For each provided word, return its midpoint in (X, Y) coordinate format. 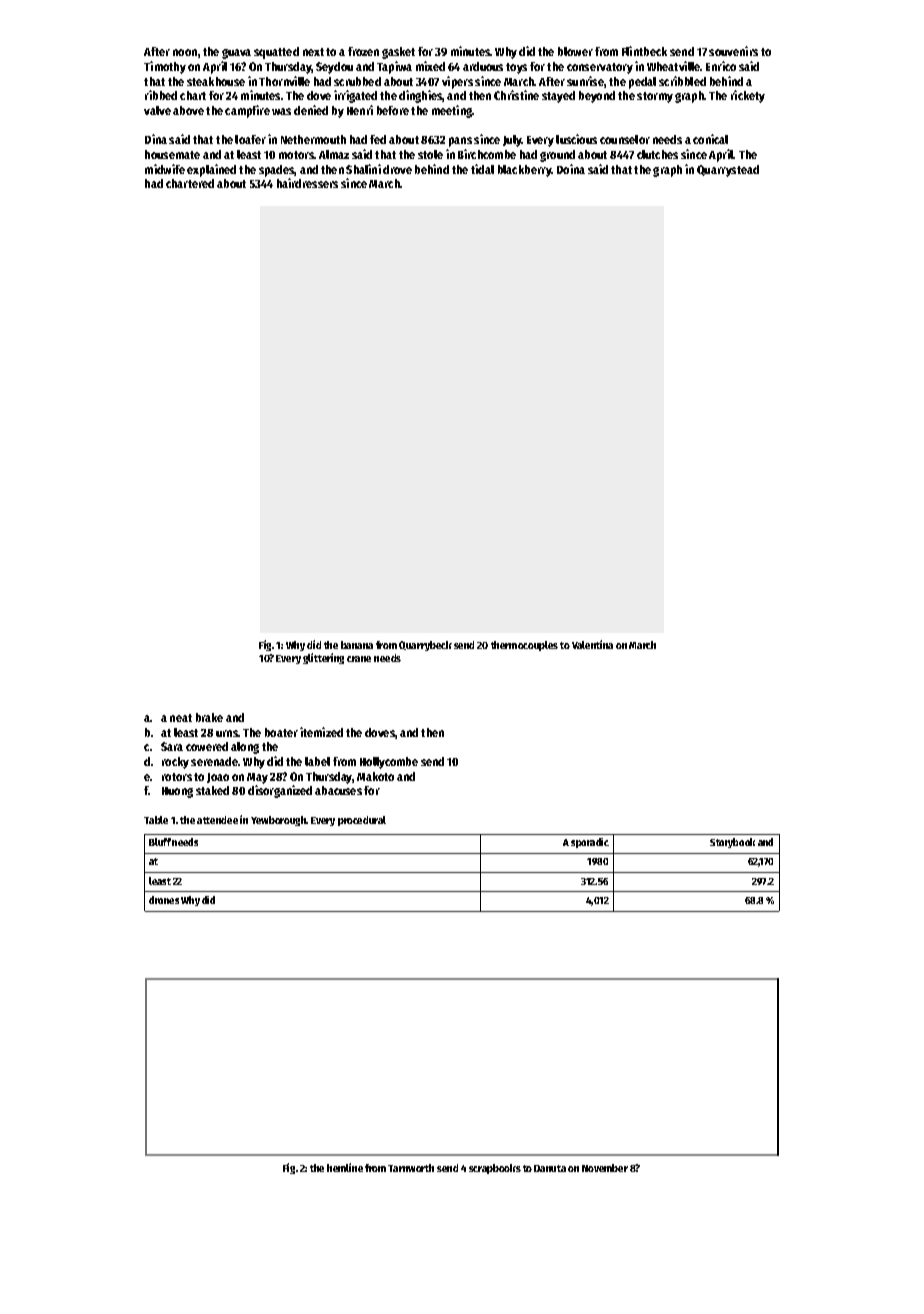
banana (357, 645)
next (313, 52)
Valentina (592, 644)
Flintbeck (644, 51)
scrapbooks (495, 1169)
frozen (363, 51)
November (605, 1168)
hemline (345, 1167)
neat (181, 718)
